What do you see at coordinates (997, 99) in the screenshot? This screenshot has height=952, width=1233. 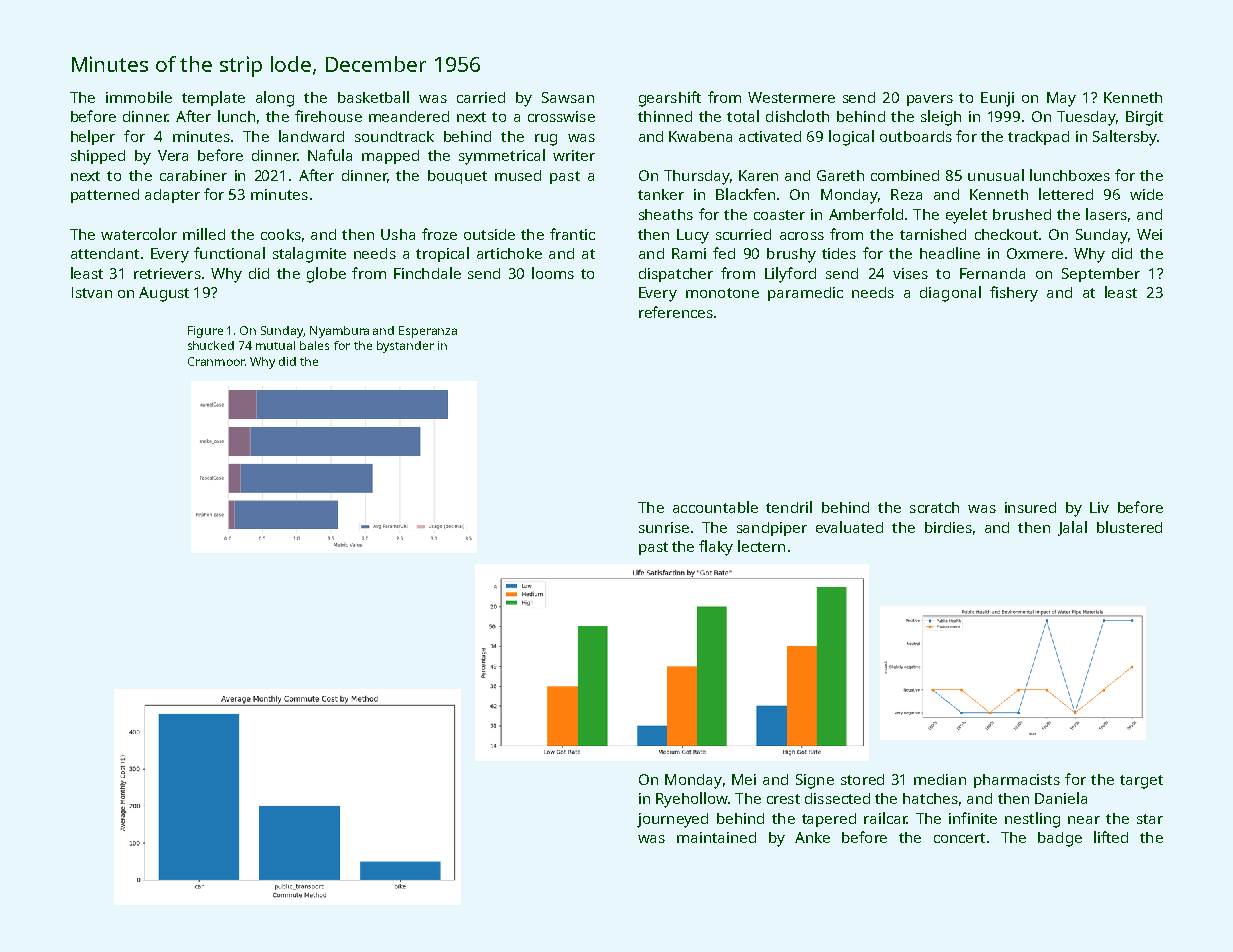 I see `Eunji` at bounding box center [997, 99].
